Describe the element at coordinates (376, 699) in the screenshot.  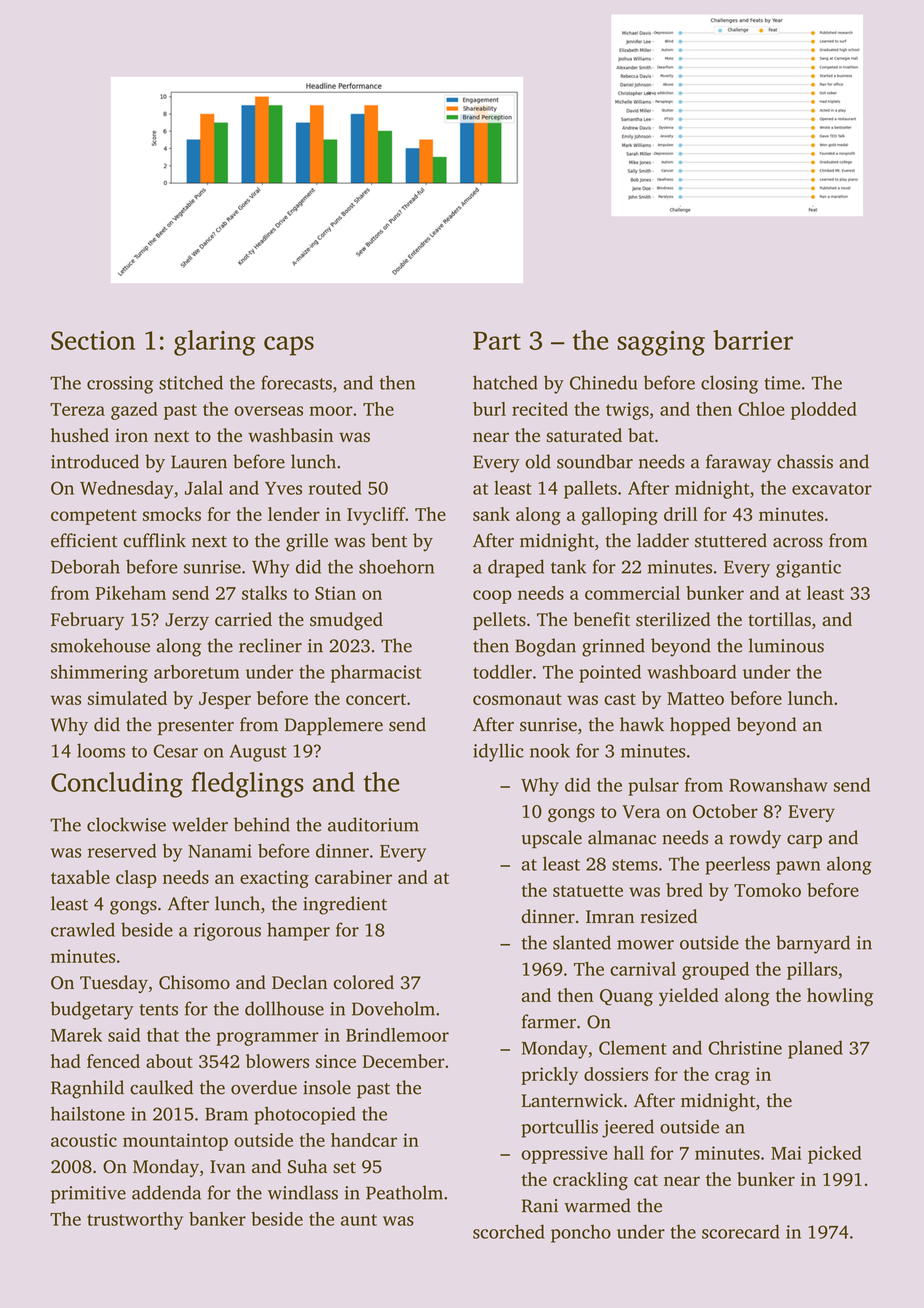
I see `concert` at that location.
